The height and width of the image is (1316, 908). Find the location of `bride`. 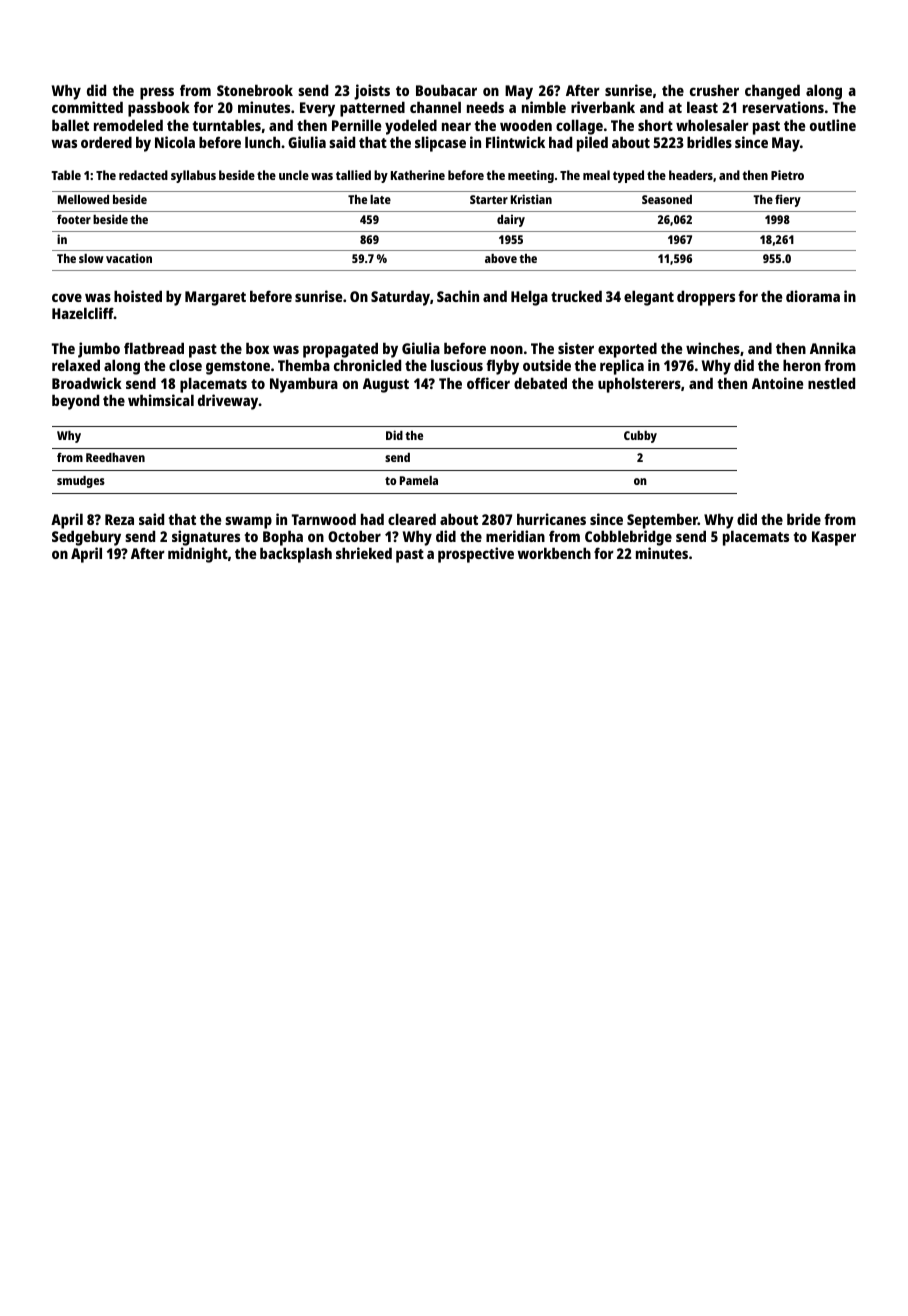

bride is located at coordinates (804, 519).
